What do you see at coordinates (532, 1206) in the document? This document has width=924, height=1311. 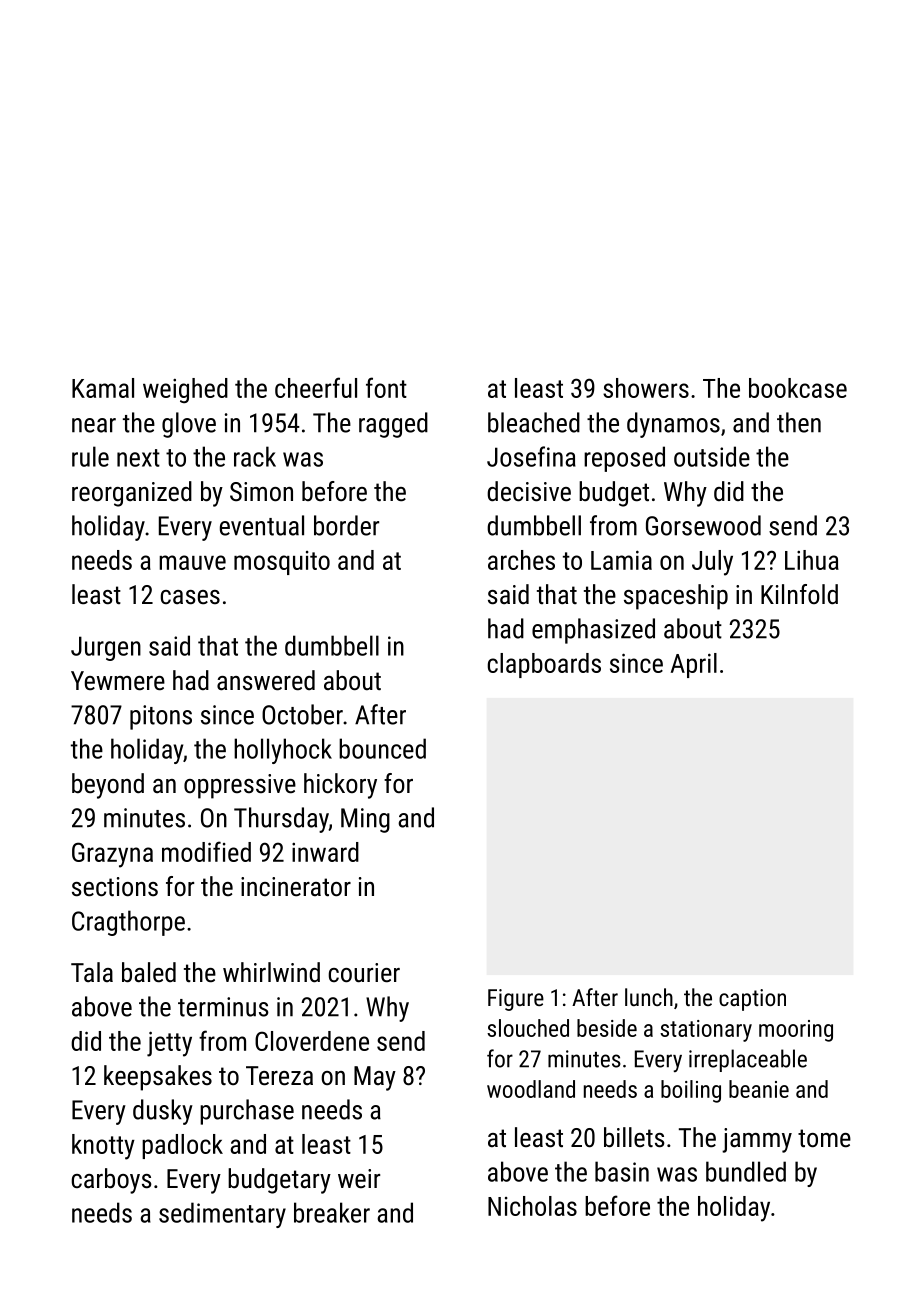 I see `Nicholas` at bounding box center [532, 1206].
